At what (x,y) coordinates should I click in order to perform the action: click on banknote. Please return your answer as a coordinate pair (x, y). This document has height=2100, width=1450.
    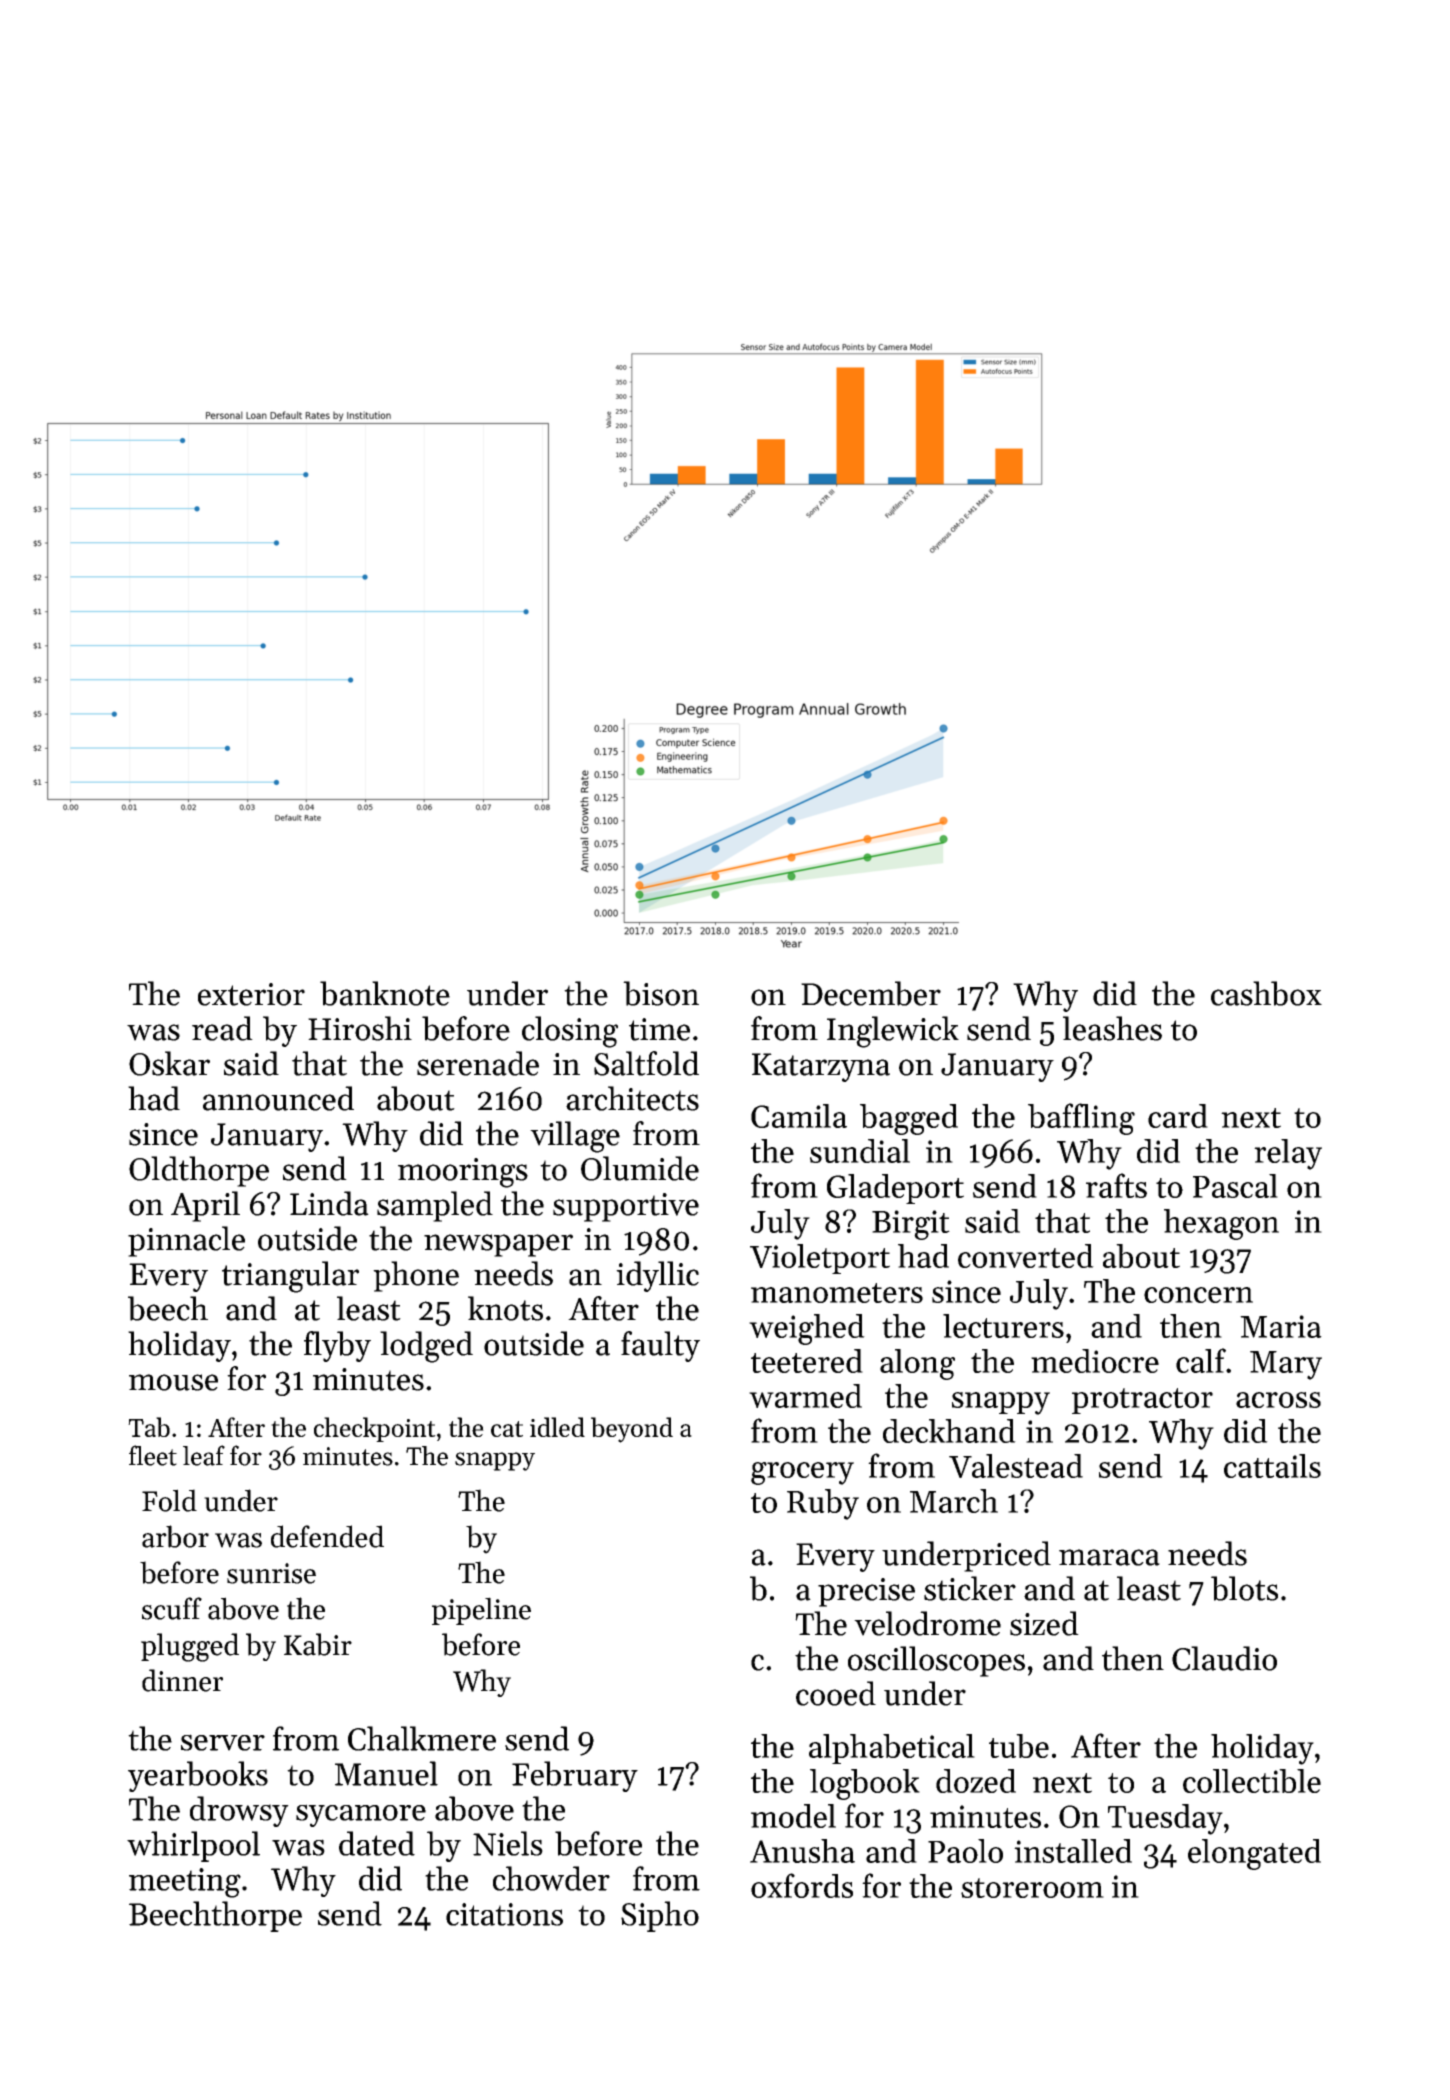
    Looking at the image, I should click on (385, 993).
